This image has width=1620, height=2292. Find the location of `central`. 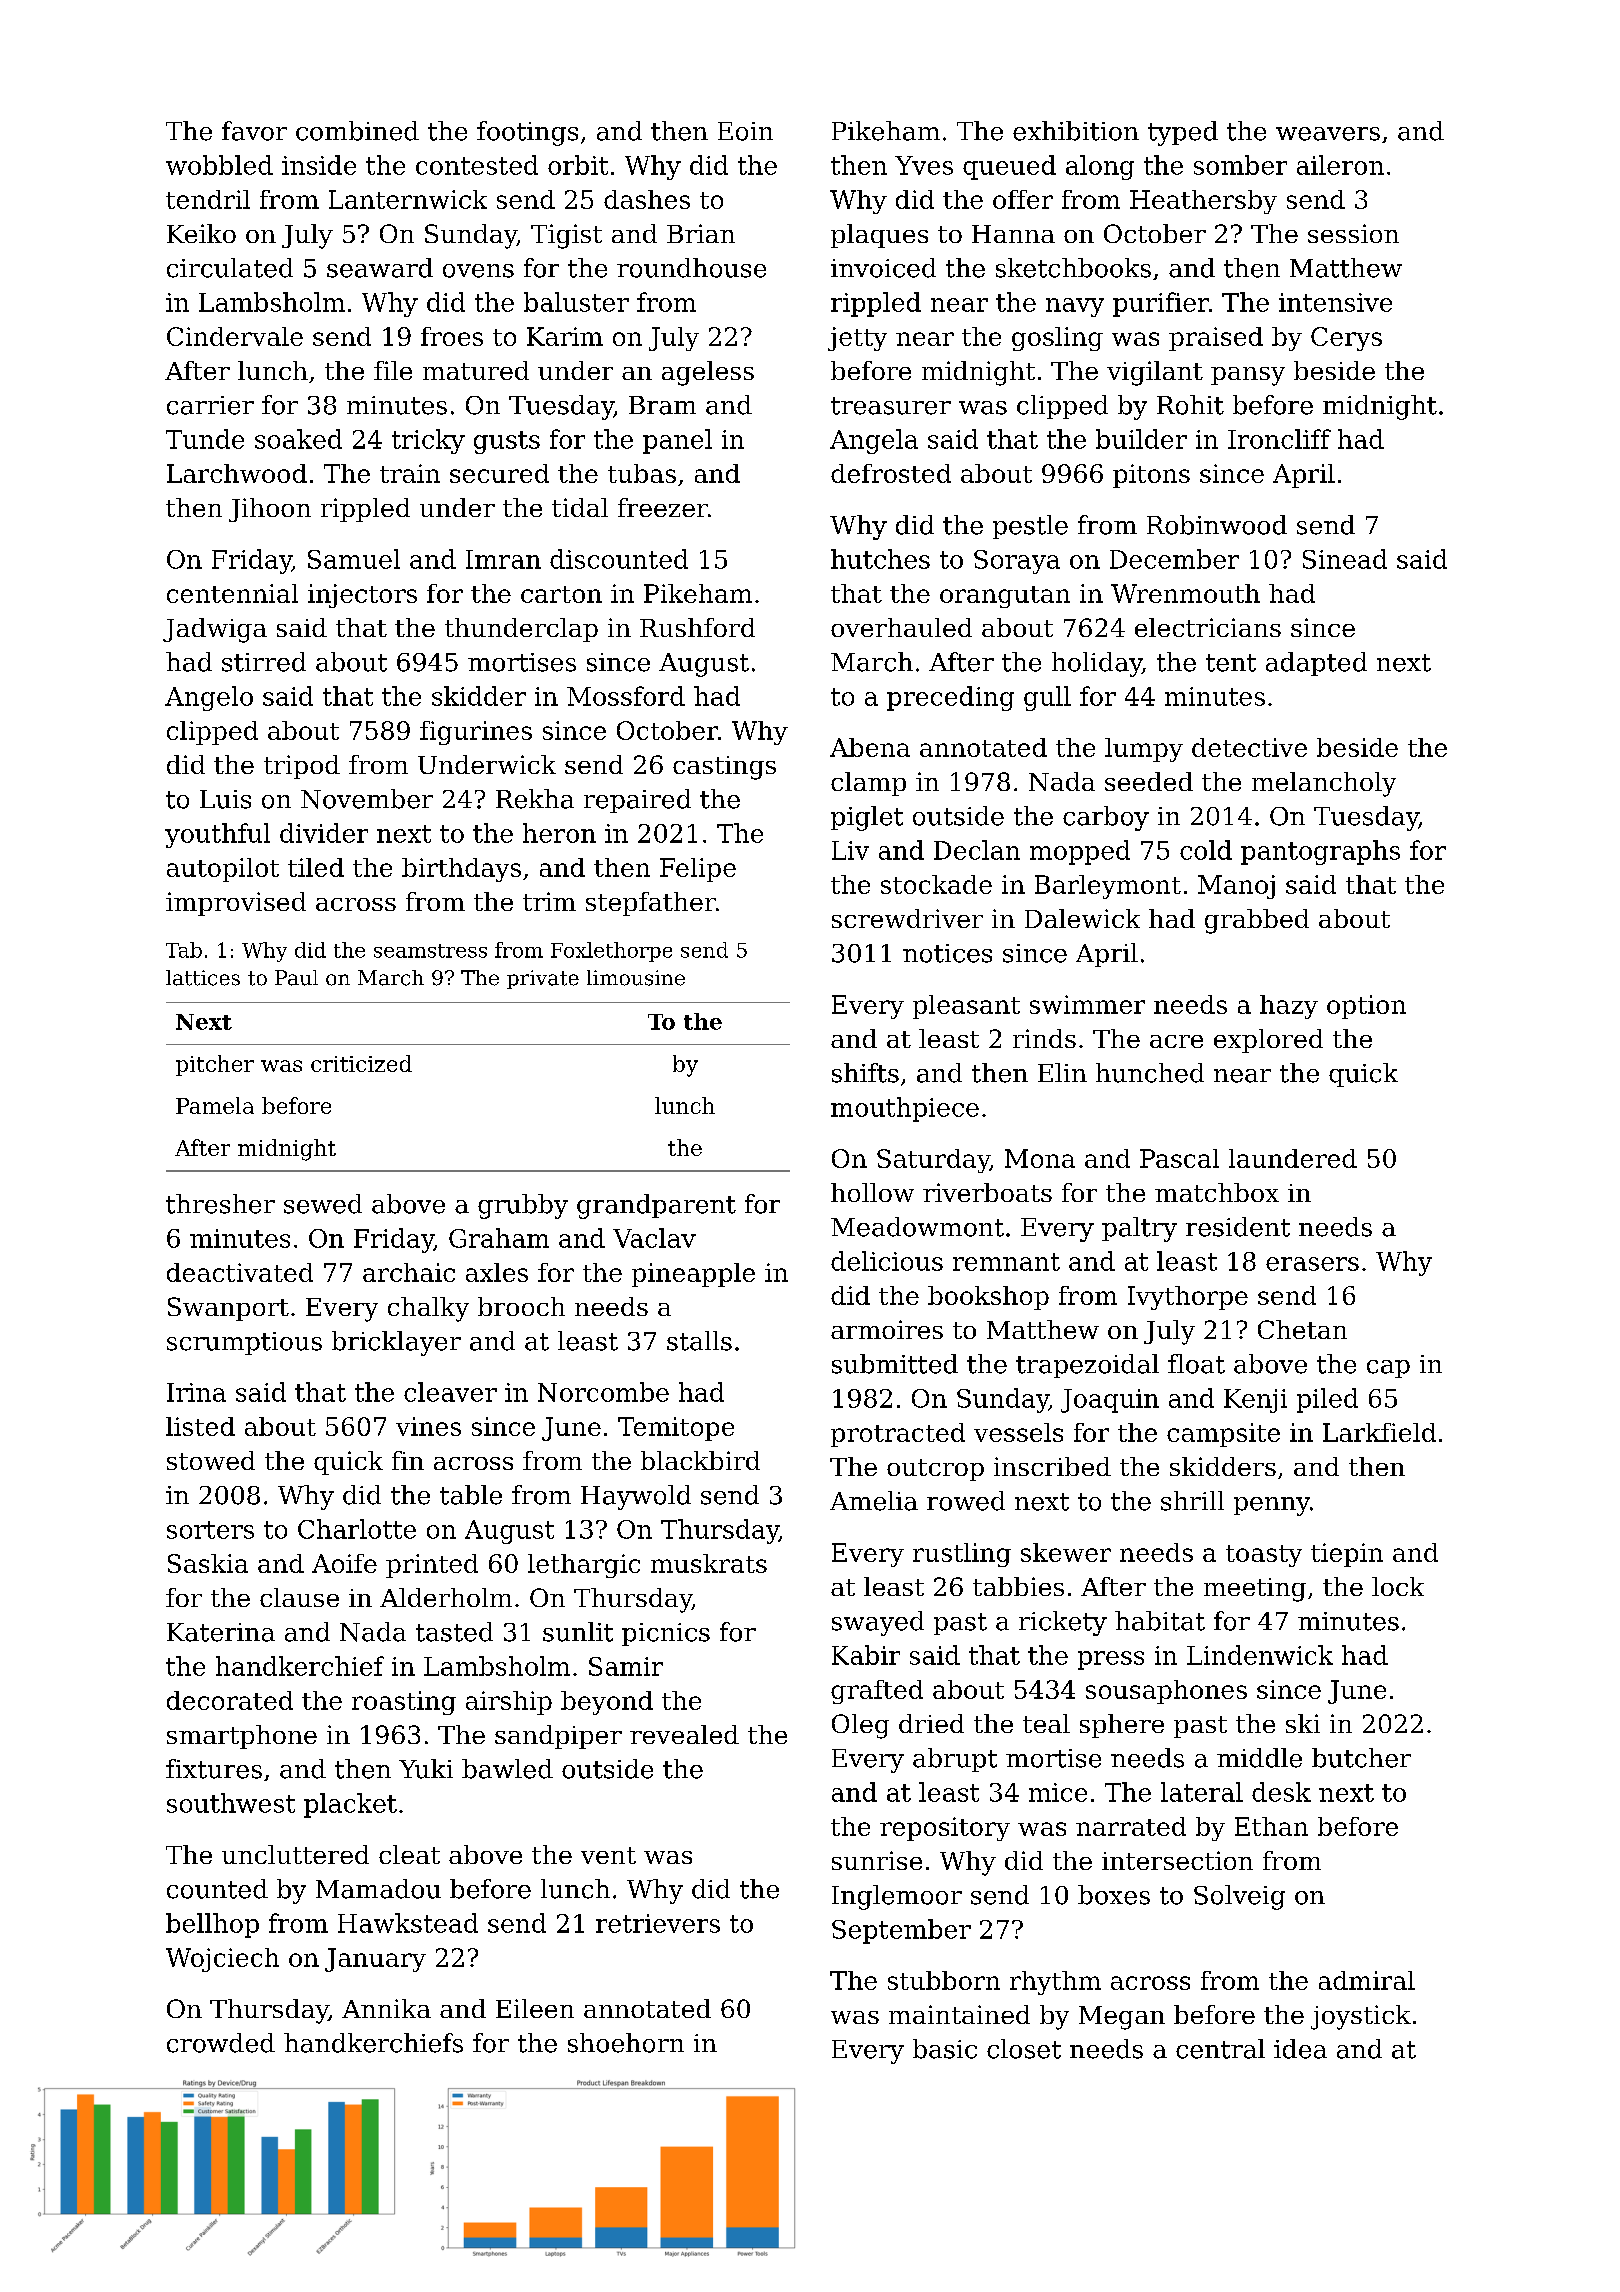

central is located at coordinates (1220, 2049).
